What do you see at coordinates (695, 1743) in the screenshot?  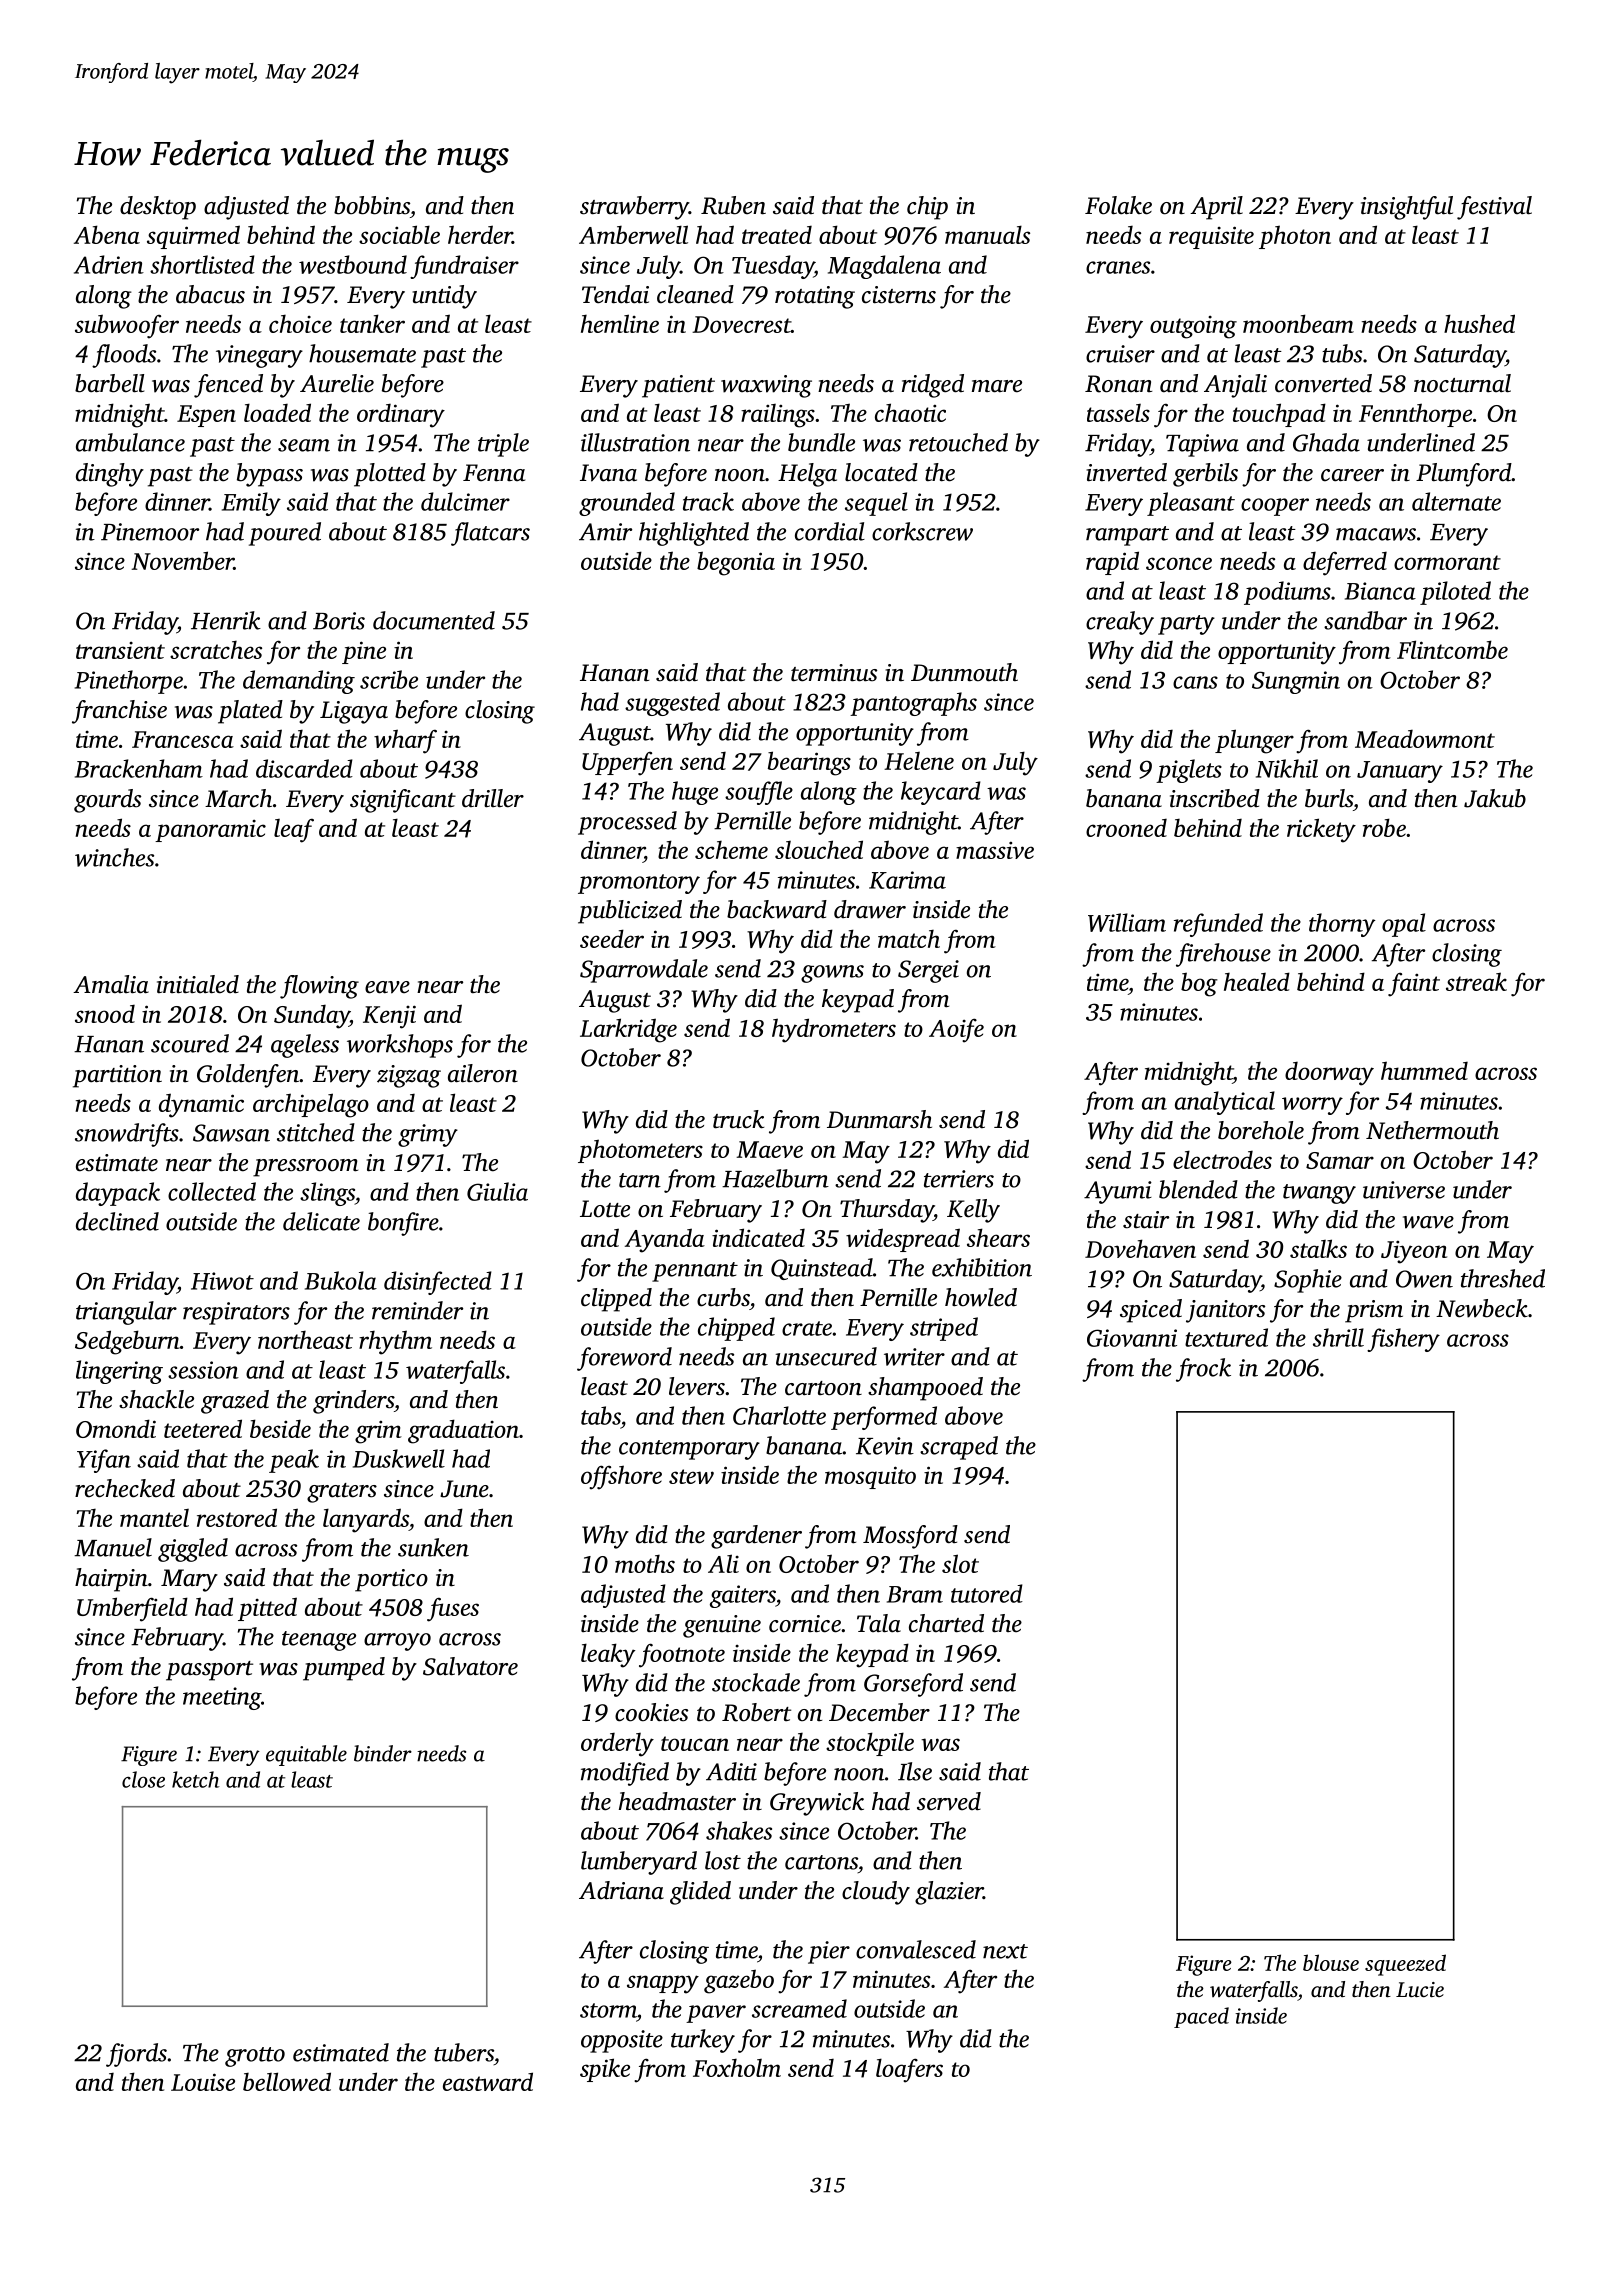 I see `toucan` at bounding box center [695, 1743].
